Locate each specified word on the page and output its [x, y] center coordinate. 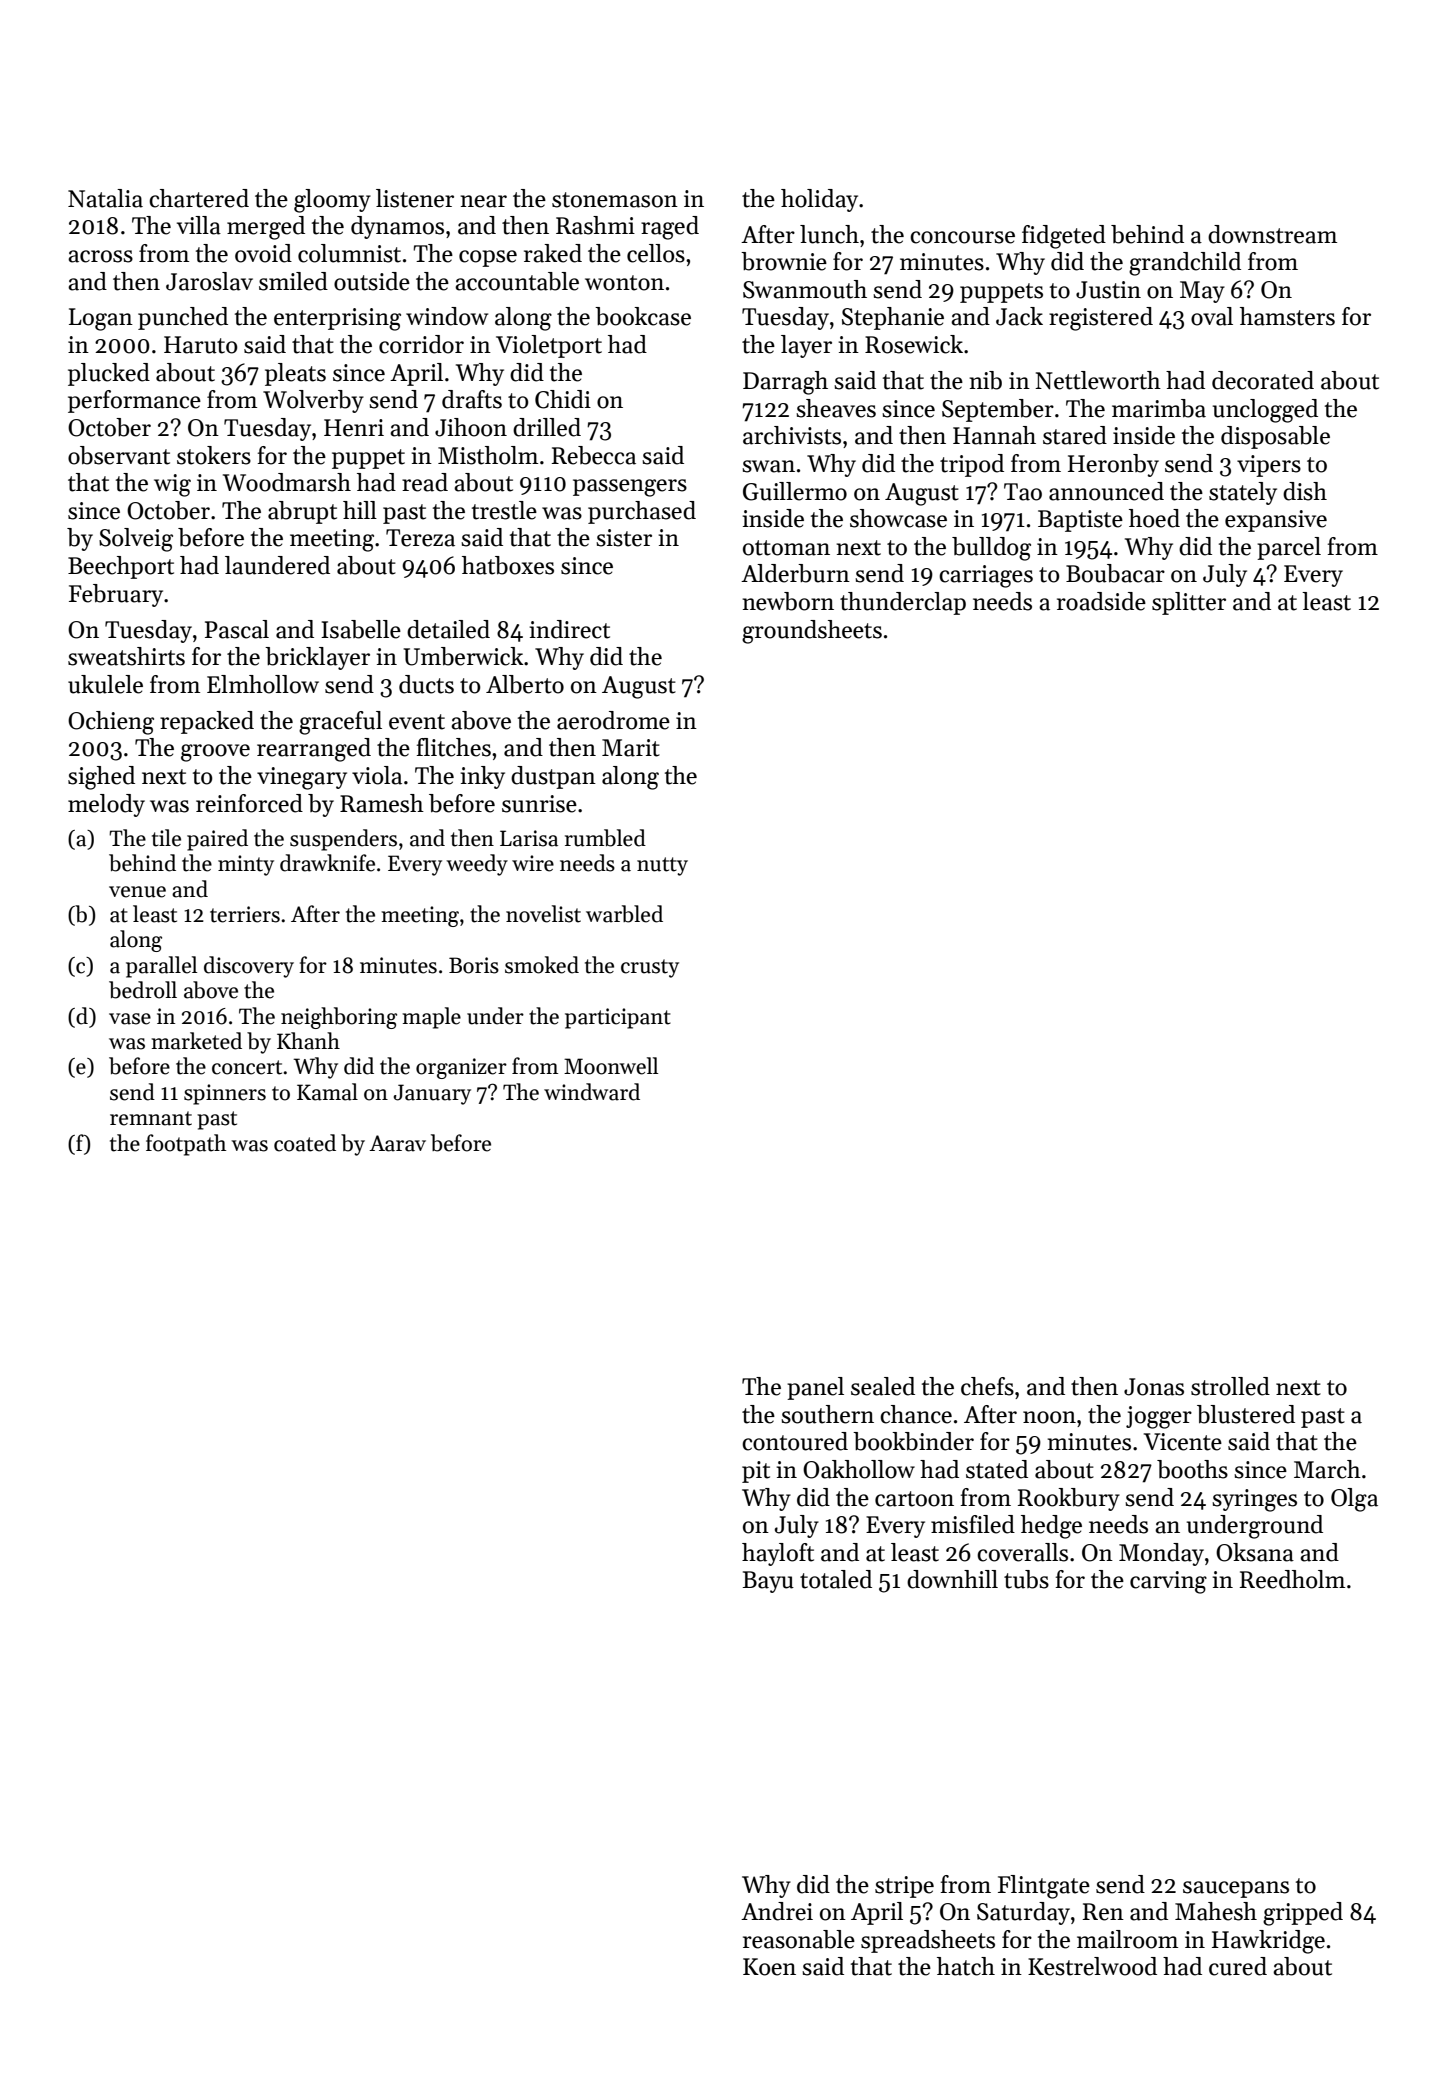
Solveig [136, 540]
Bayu [768, 1582]
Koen [769, 1967]
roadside [1101, 601]
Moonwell [611, 1066]
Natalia [105, 198]
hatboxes [508, 565]
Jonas [1154, 1387]
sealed [883, 1386]
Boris [474, 965]
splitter [1189, 603]
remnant [151, 1118]
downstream [1272, 234]
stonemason [615, 200]
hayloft [778, 1554]
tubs [1026, 1579]
